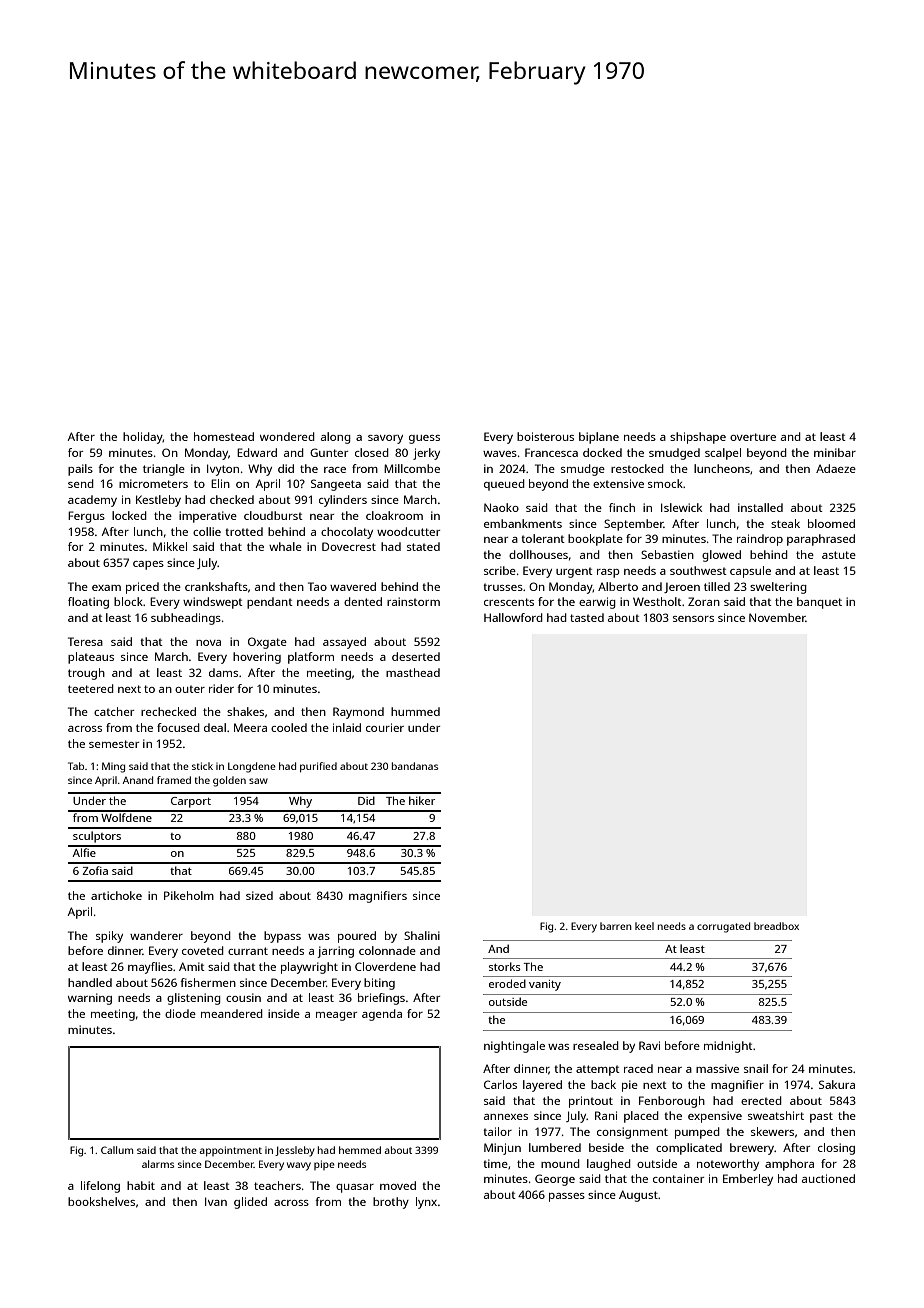 The image size is (924, 1308). I want to click on Fergus, so click(86, 517).
